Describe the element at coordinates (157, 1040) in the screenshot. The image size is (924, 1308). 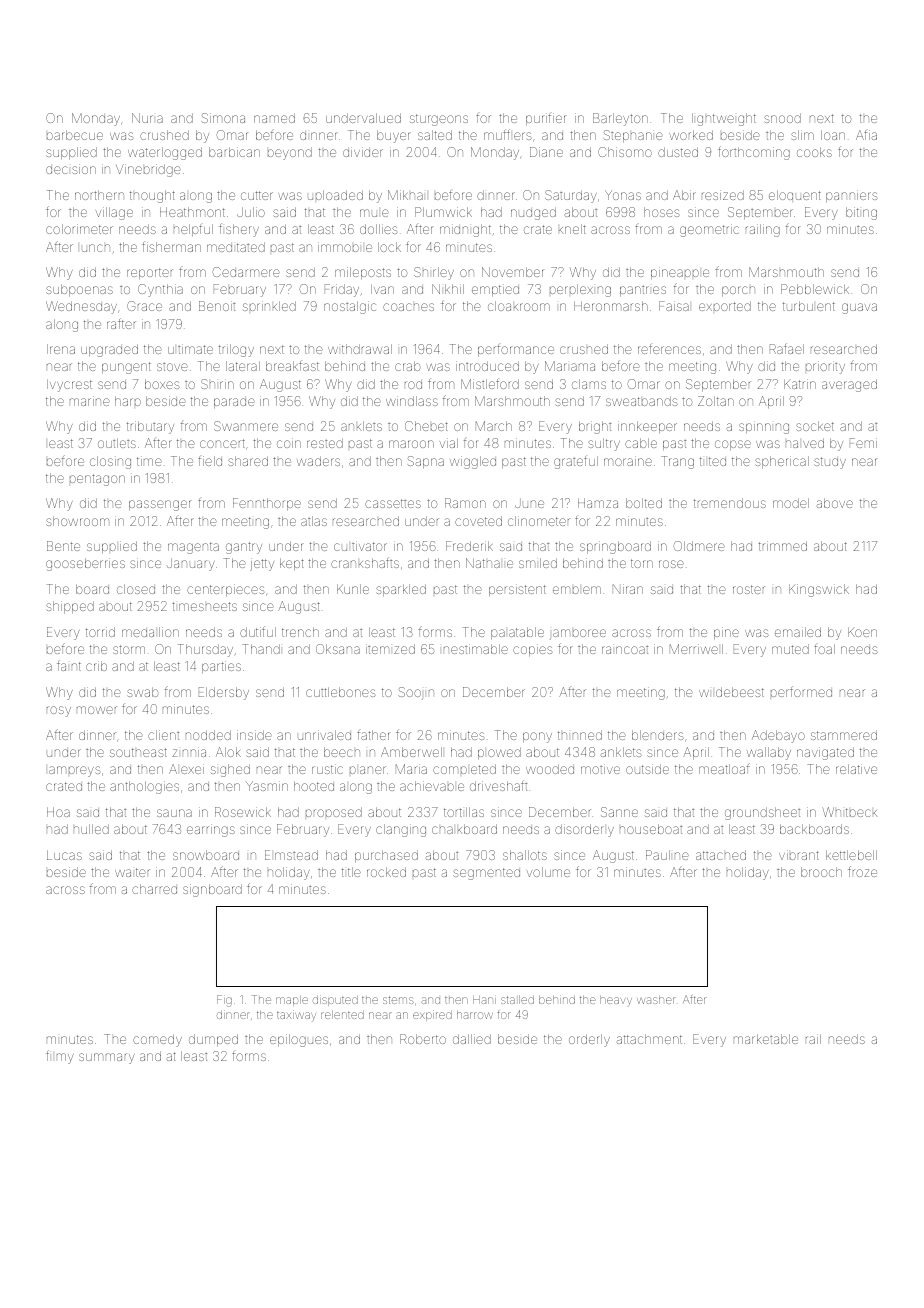
I see `comedy` at that location.
